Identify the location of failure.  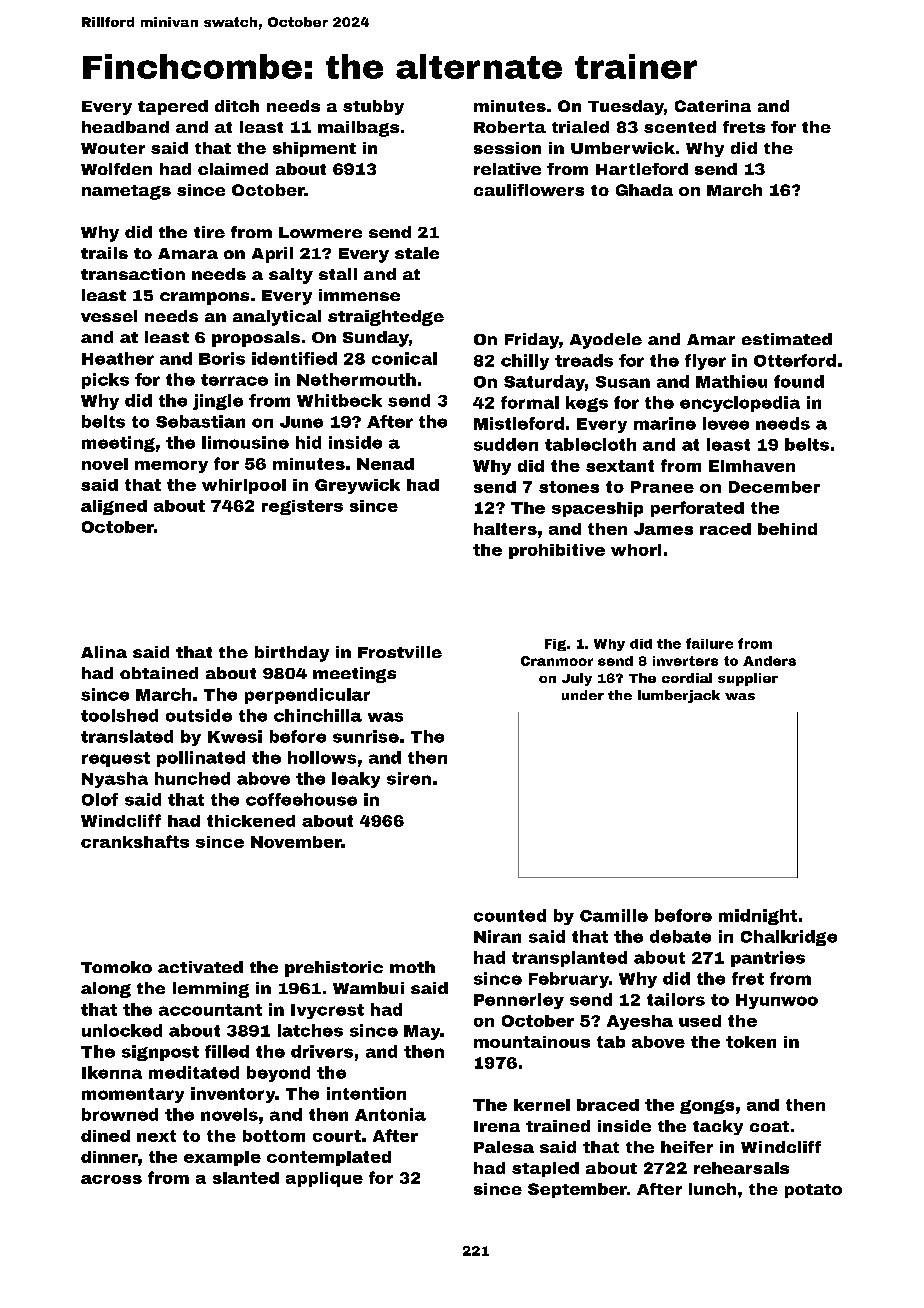
(709, 643).
